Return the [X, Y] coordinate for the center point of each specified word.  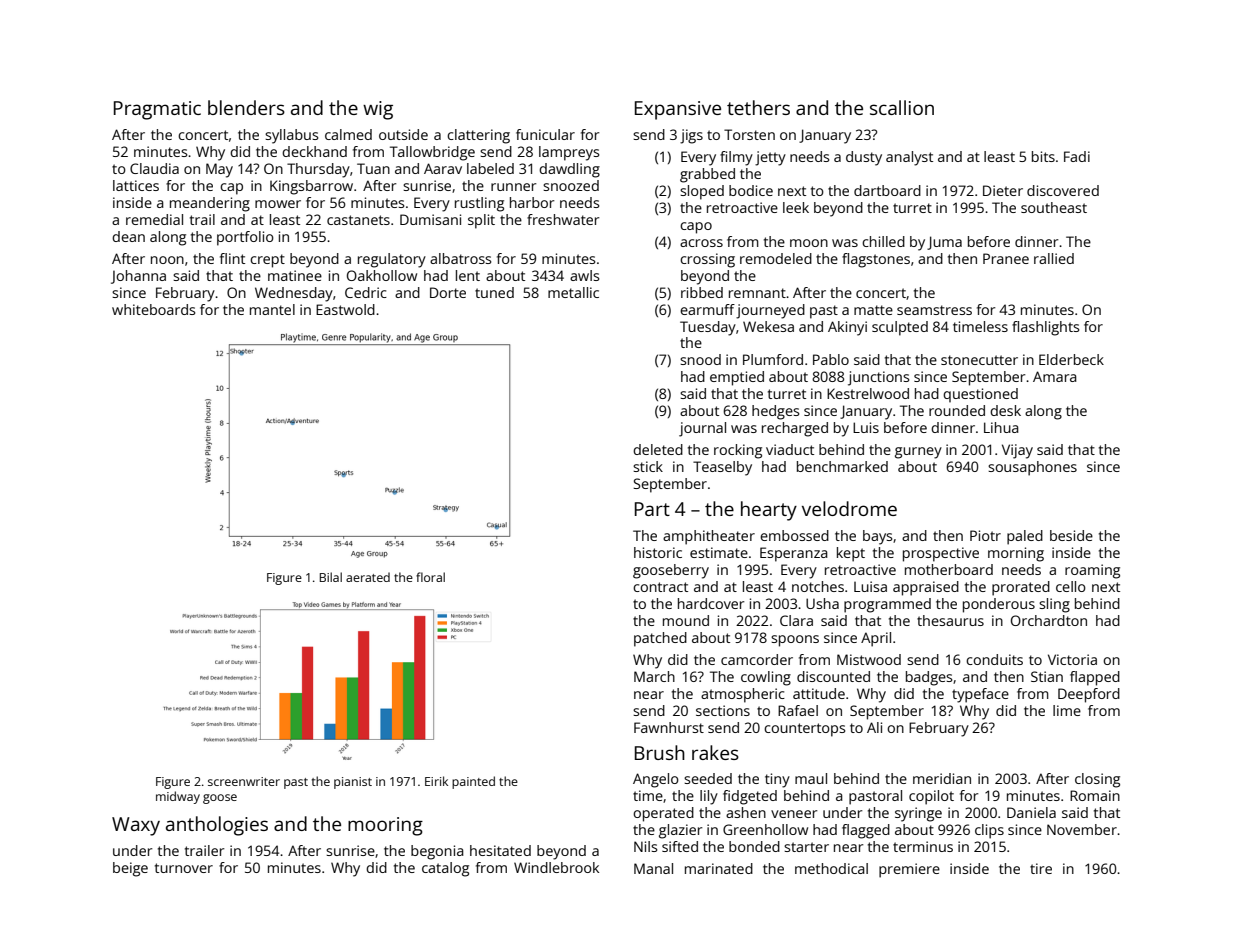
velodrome [849, 508]
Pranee [1006, 258]
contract [660, 587]
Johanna [138, 277]
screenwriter [244, 781]
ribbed [702, 292]
